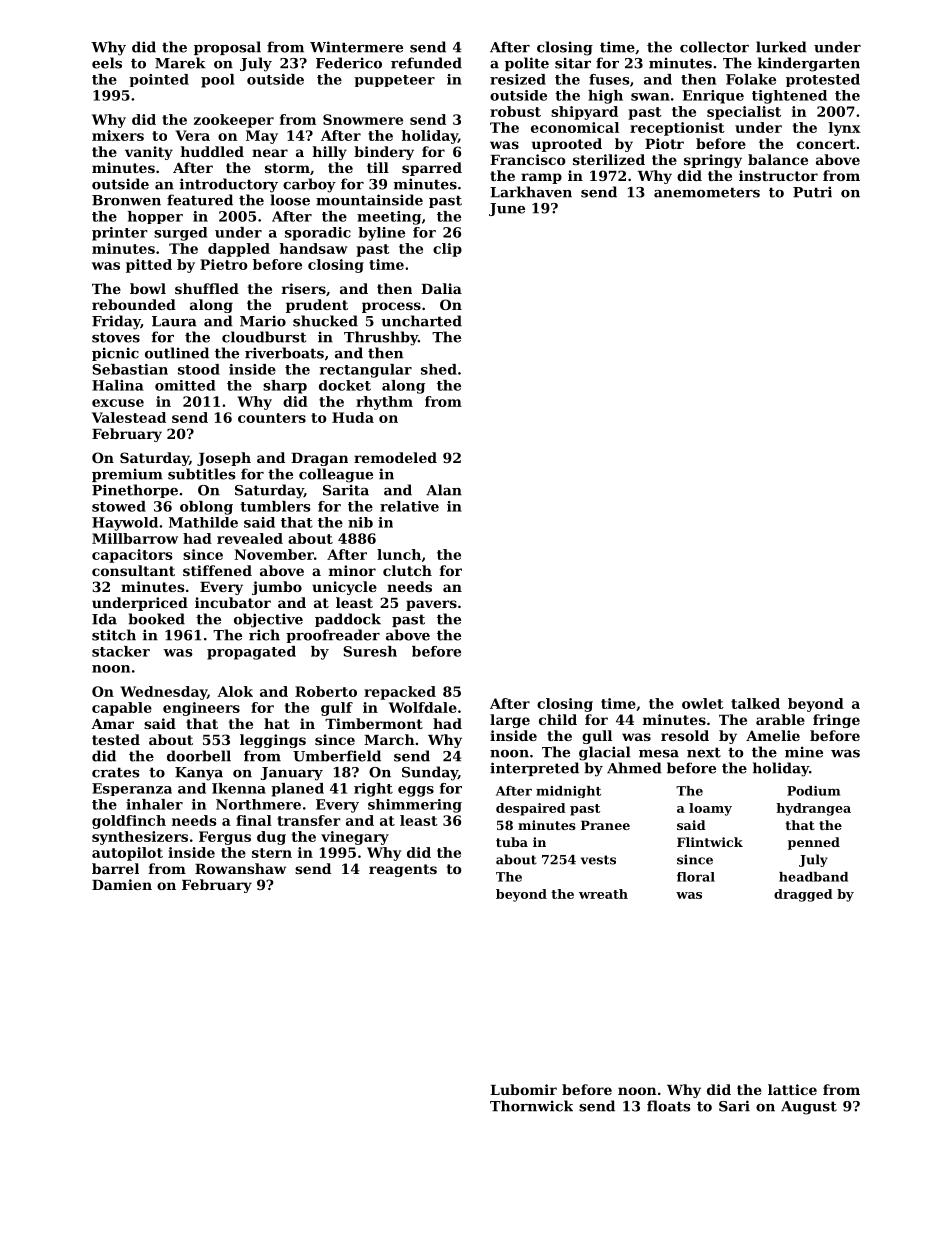 This document has width=952, height=1233. What do you see at coordinates (395, 457) in the document?
I see `remodeled` at bounding box center [395, 457].
